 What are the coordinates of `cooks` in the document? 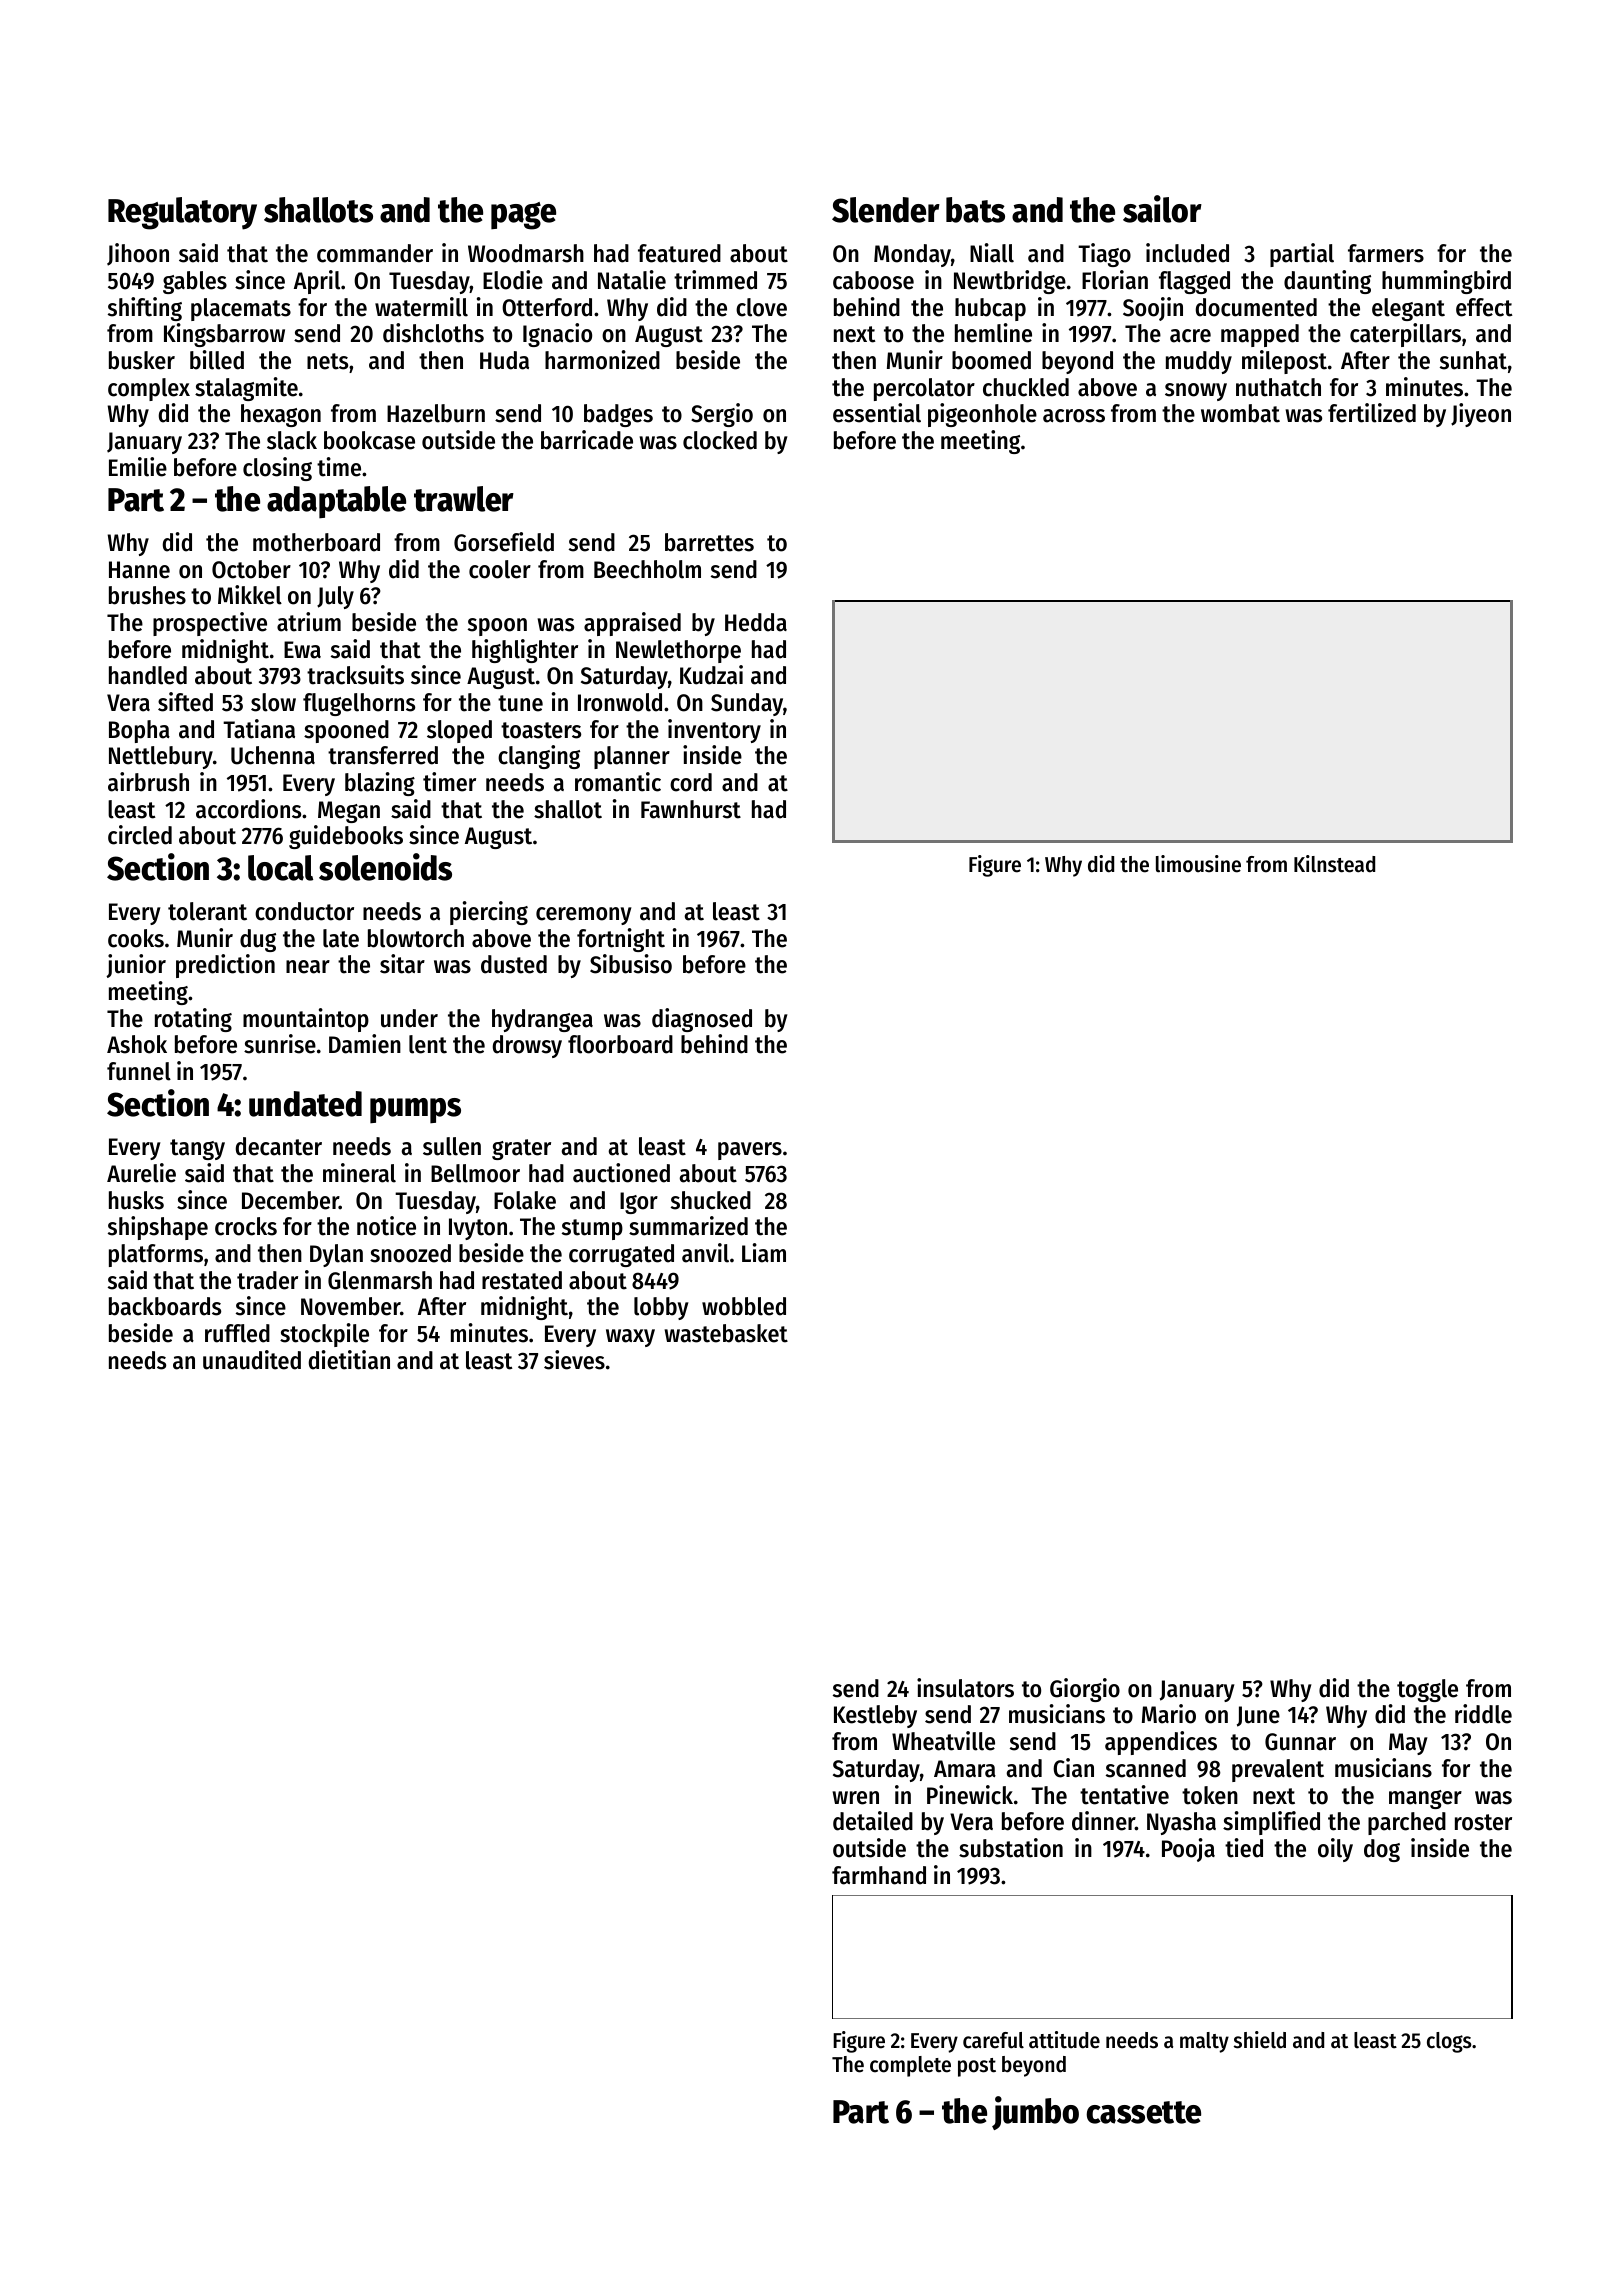 It's located at (136, 938).
